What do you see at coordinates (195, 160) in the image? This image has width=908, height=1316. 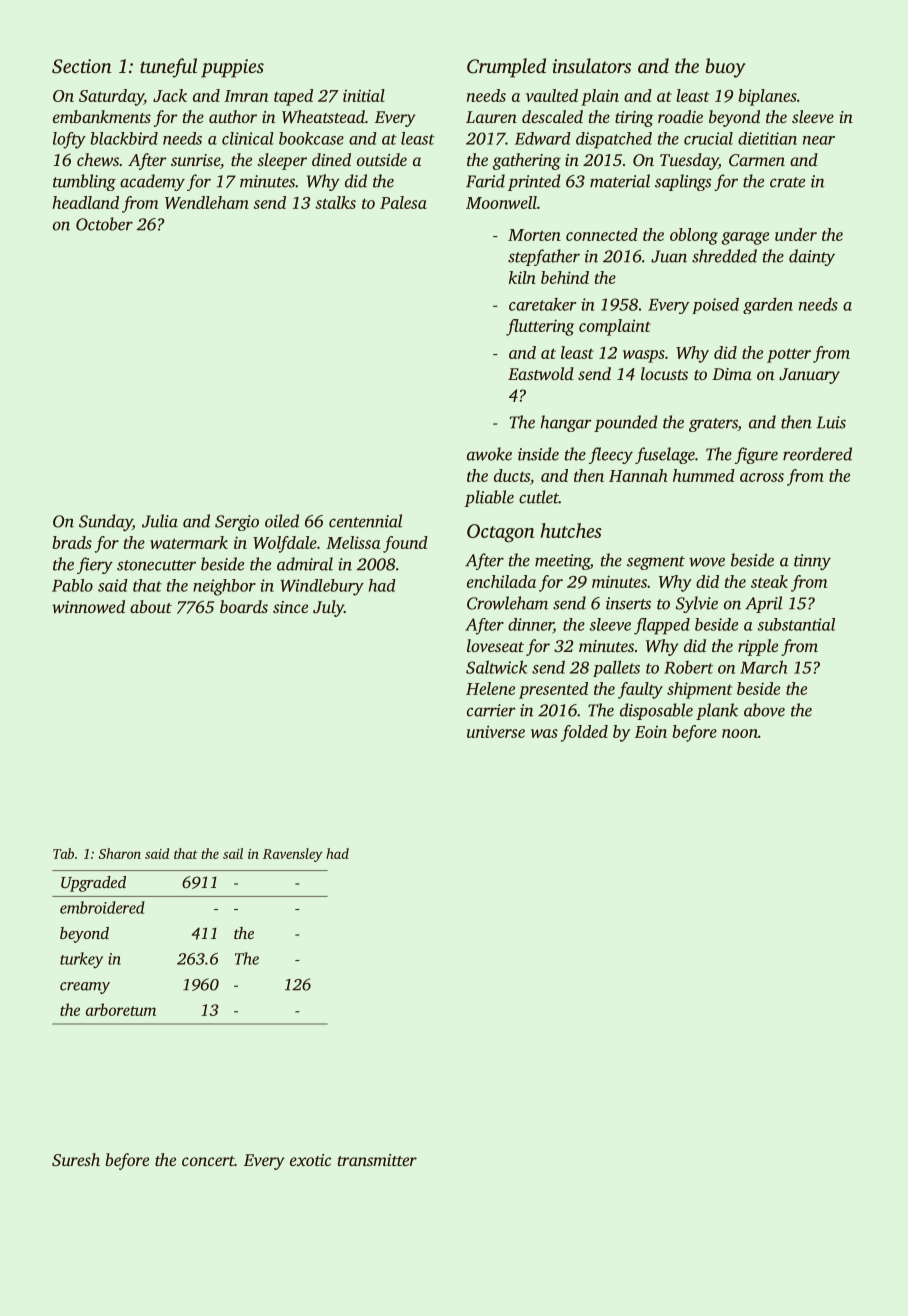 I see `sunrise` at bounding box center [195, 160].
